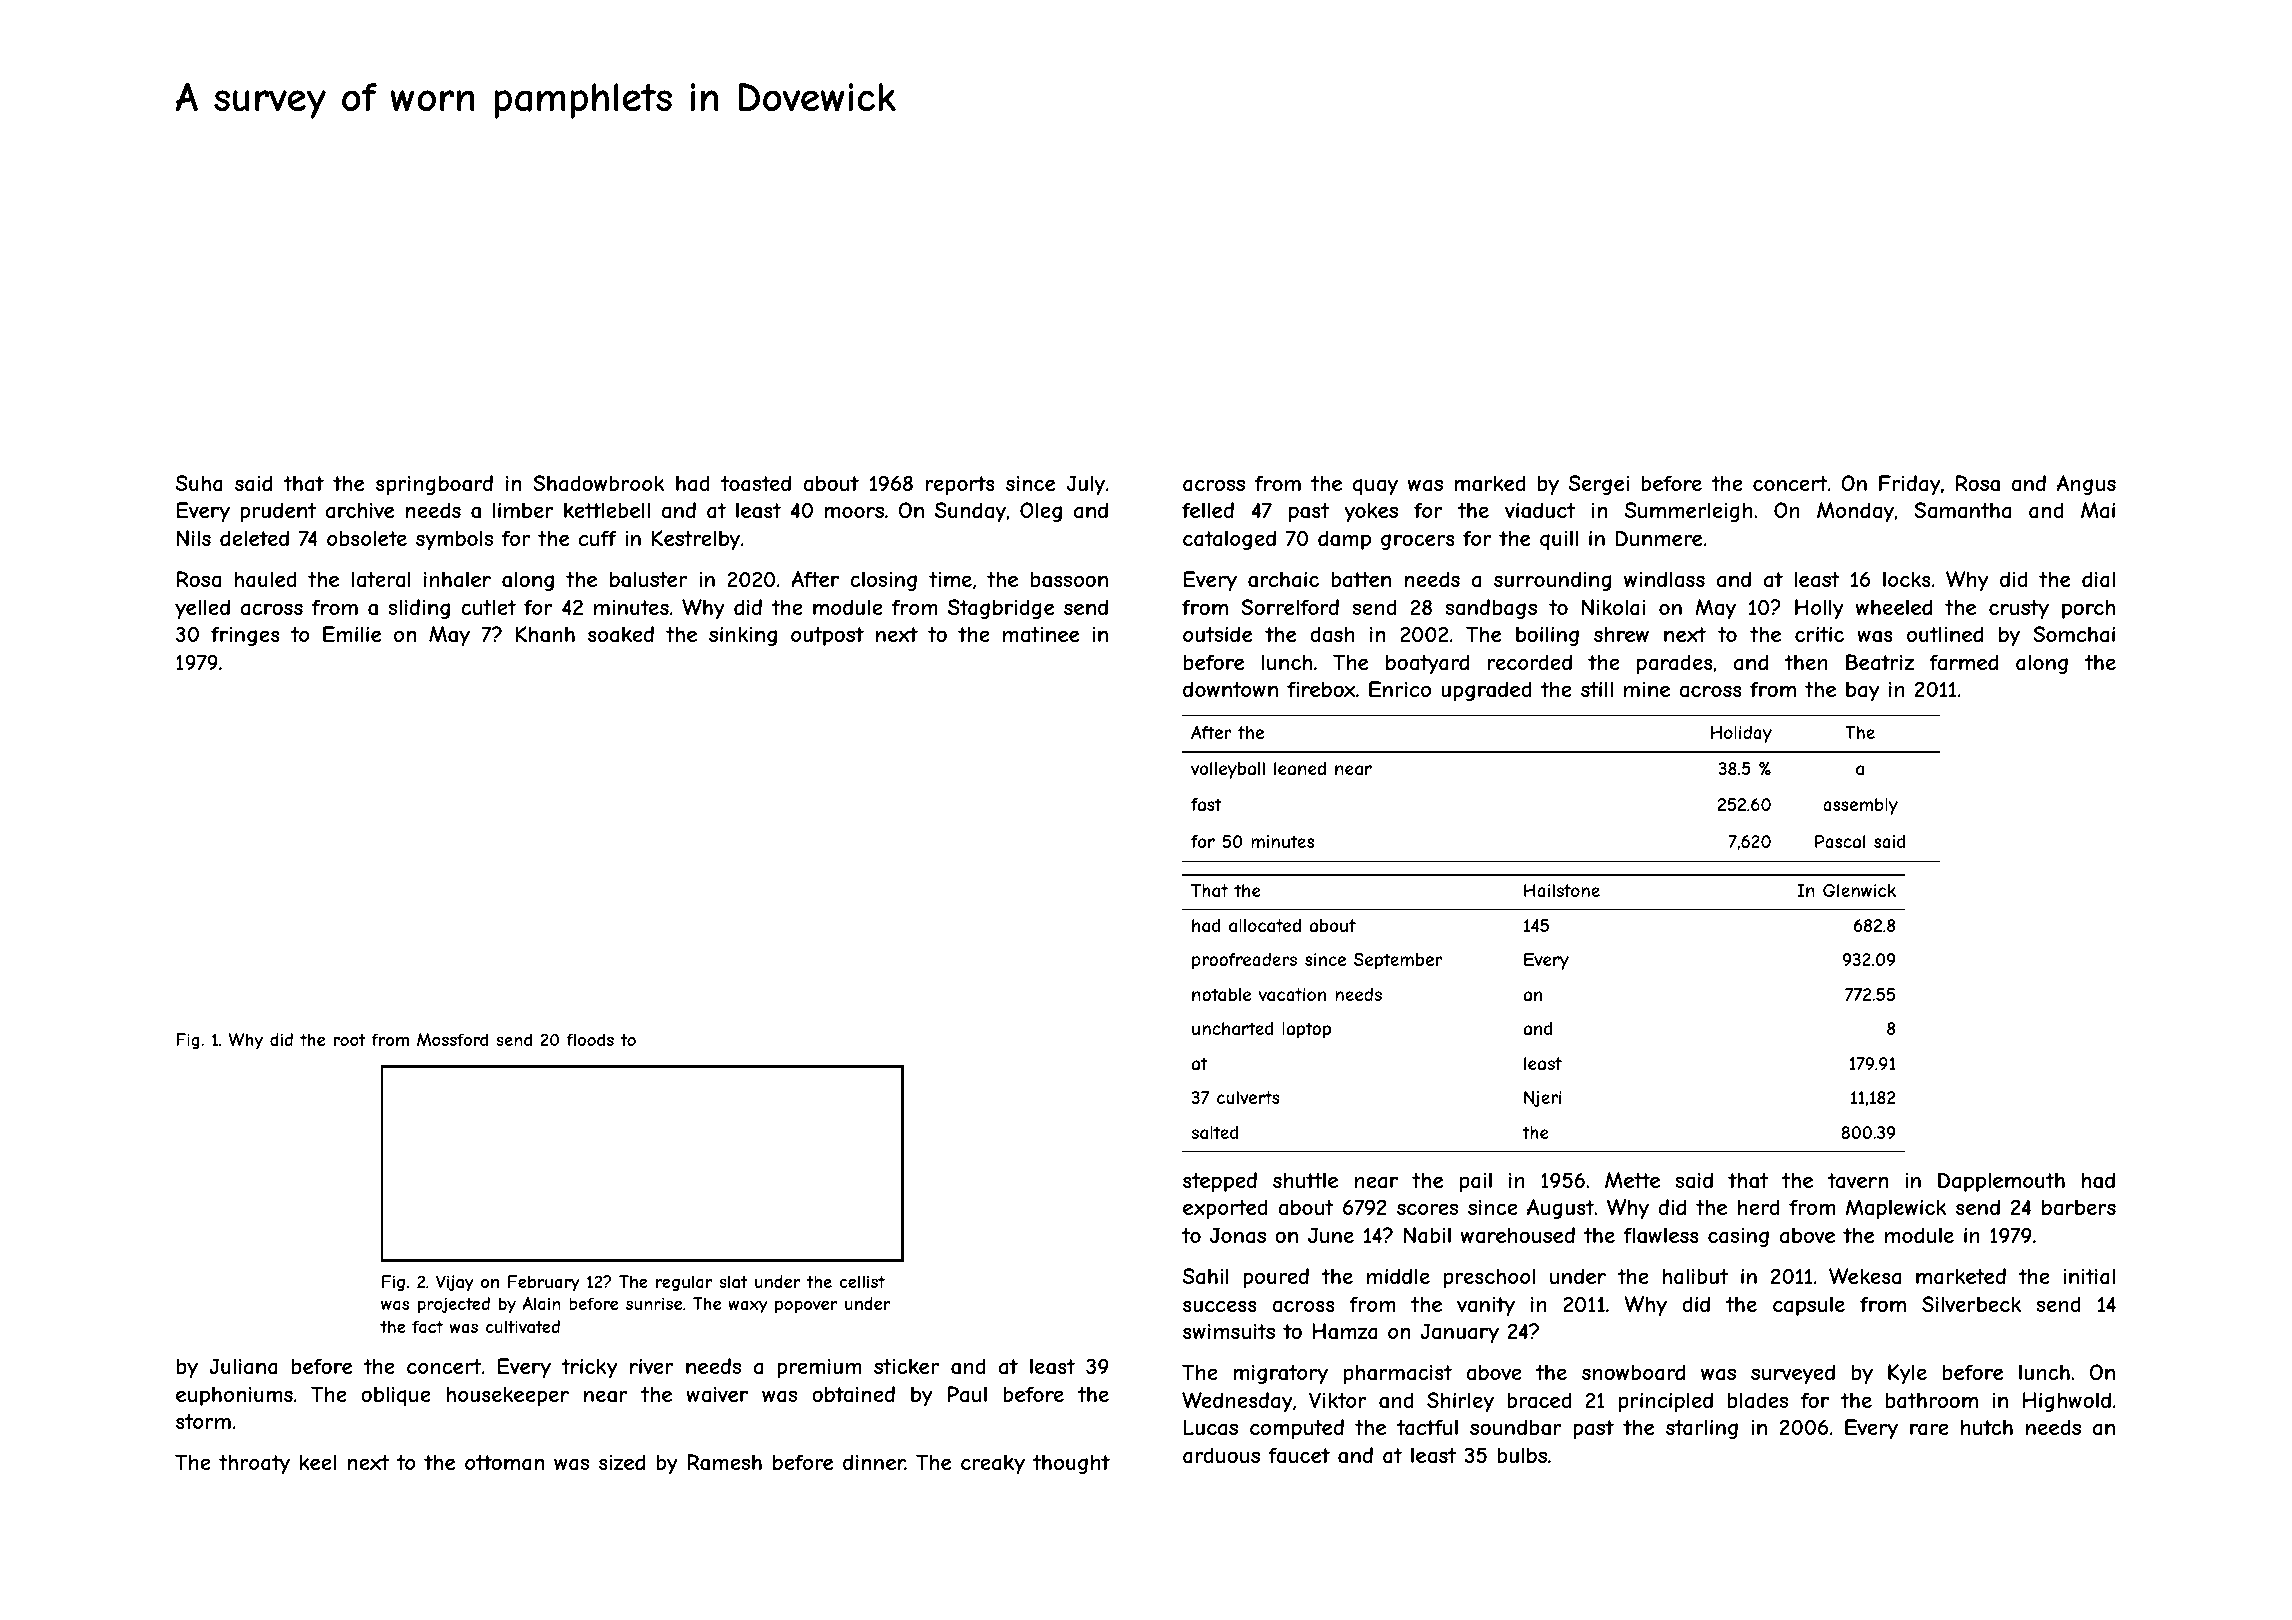 The height and width of the screenshot is (1620, 2292). Describe the element at coordinates (452, 1039) in the screenshot. I see `Mossford` at that location.
